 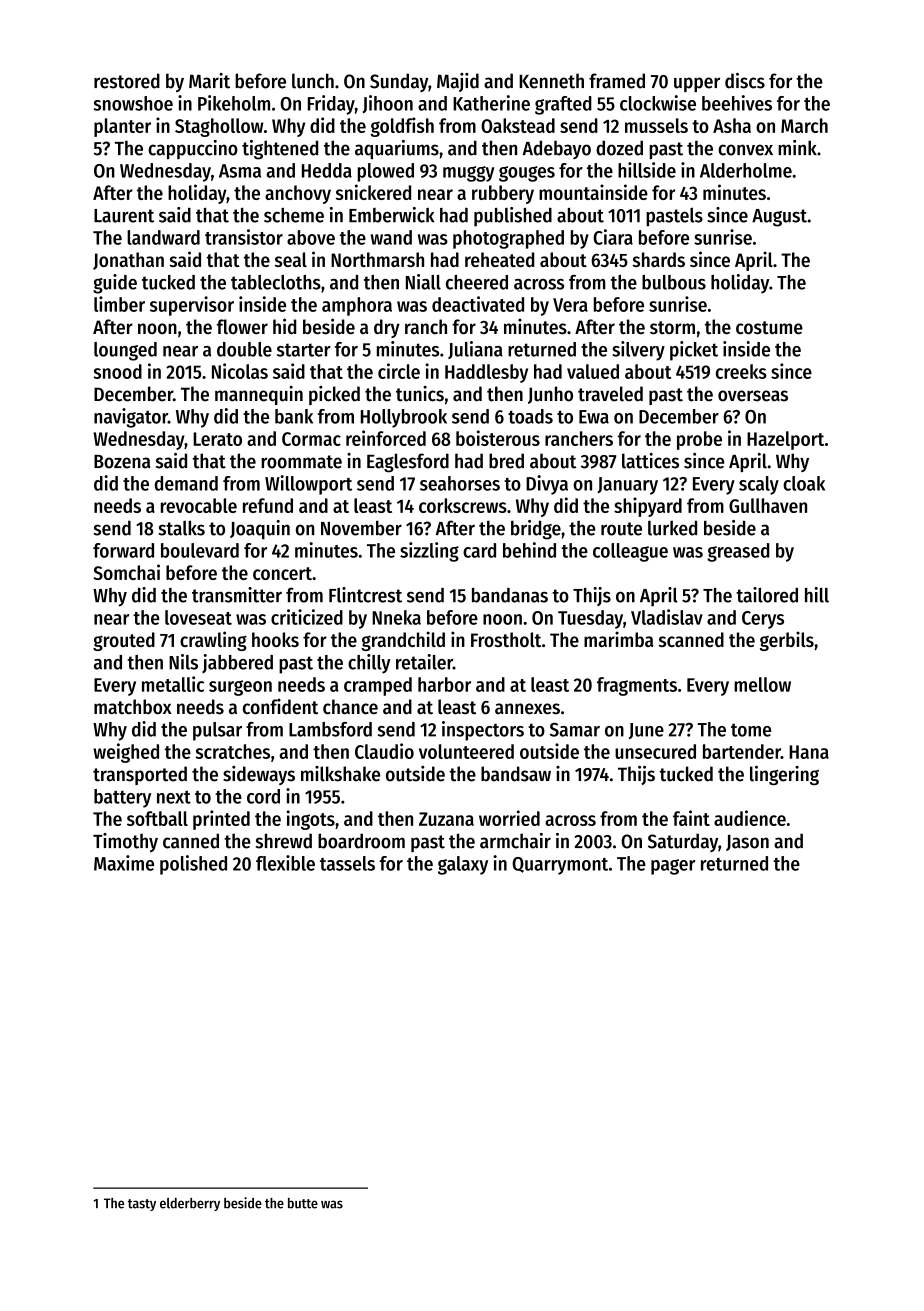 I want to click on aquariums, so click(x=397, y=150).
